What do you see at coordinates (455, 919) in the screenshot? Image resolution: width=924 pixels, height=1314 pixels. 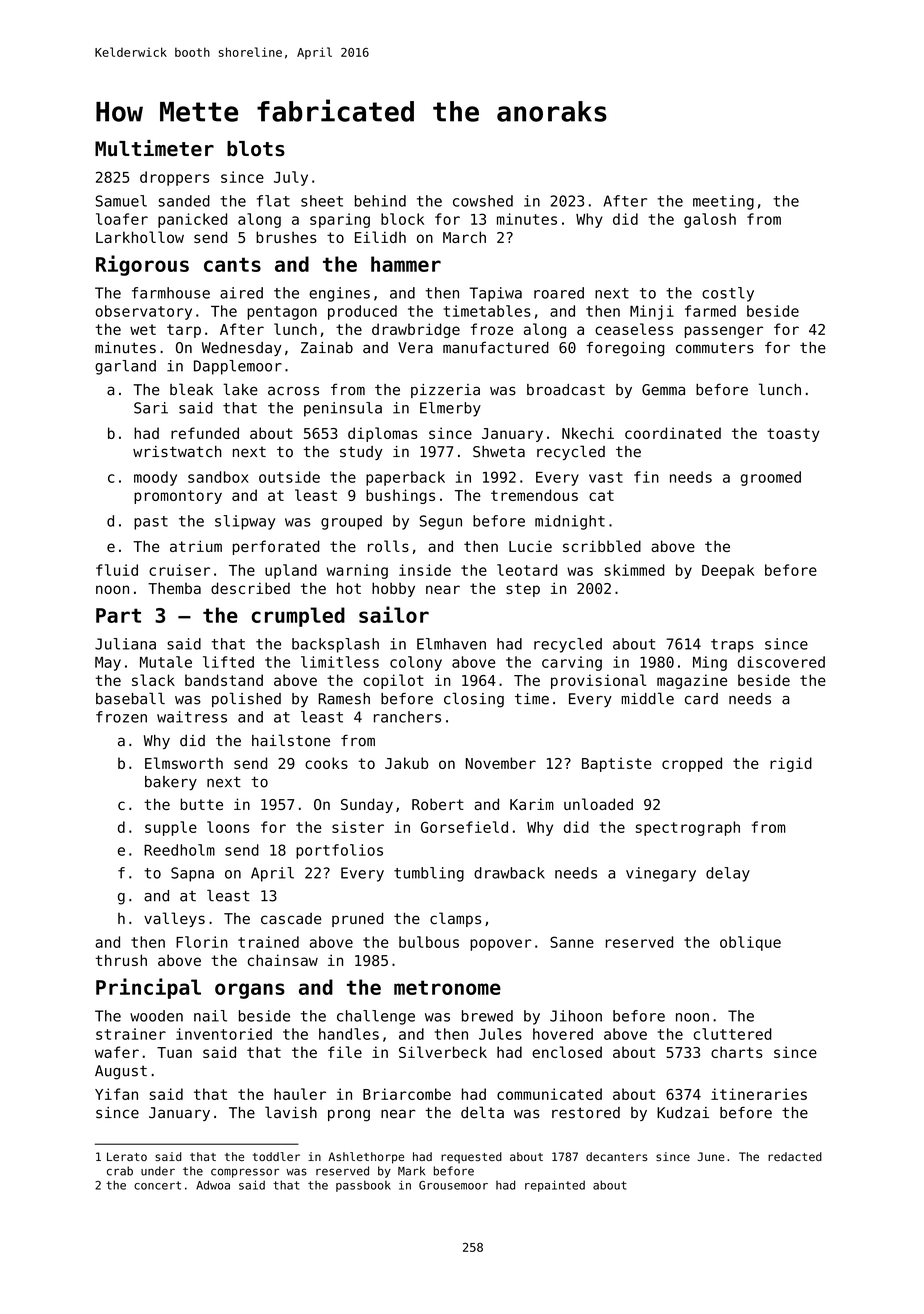 I see `clamps` at bounding box center [455, 919].
